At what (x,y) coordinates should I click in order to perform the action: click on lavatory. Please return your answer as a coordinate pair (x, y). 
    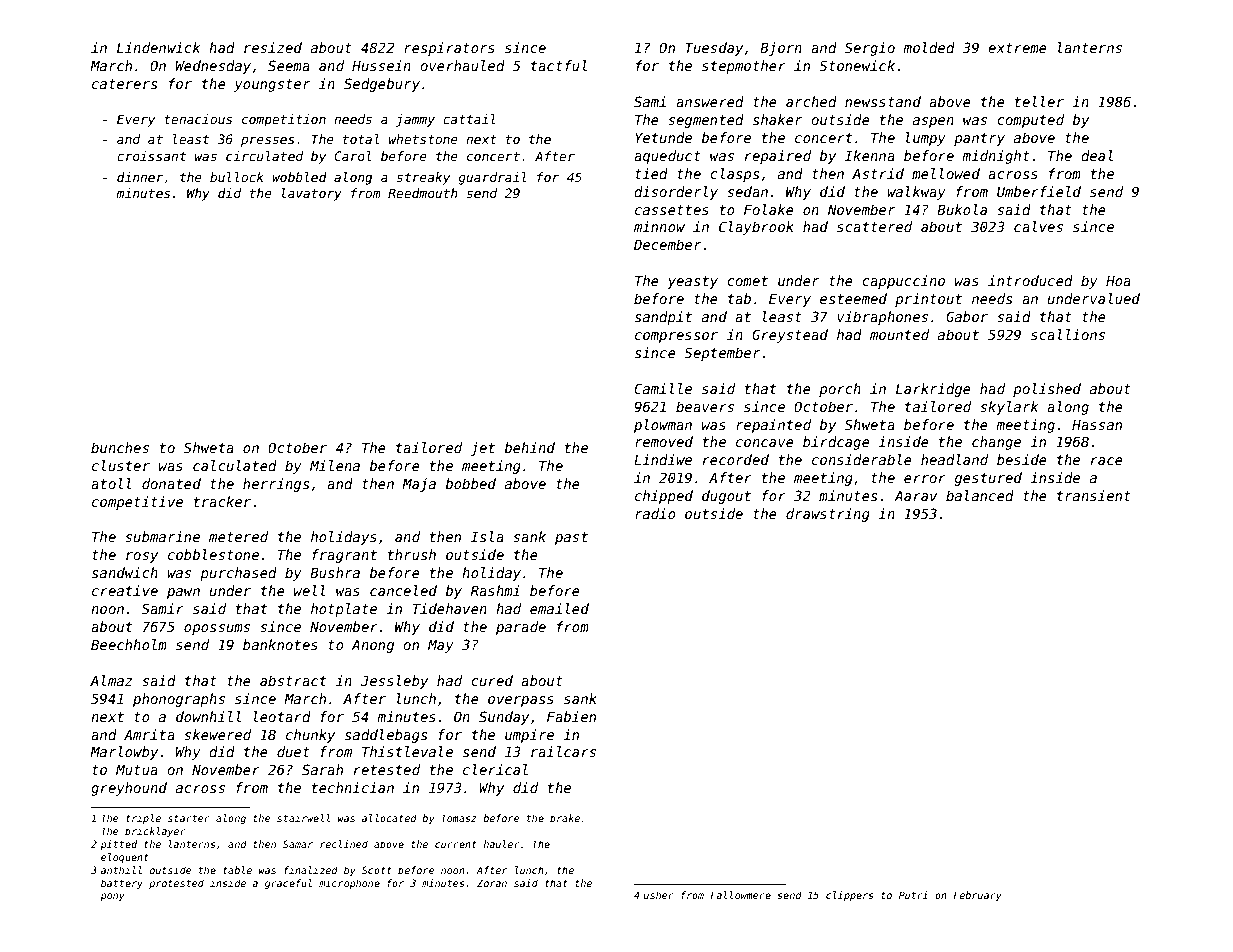
    Looking at the image, I should click on (311, 194).
